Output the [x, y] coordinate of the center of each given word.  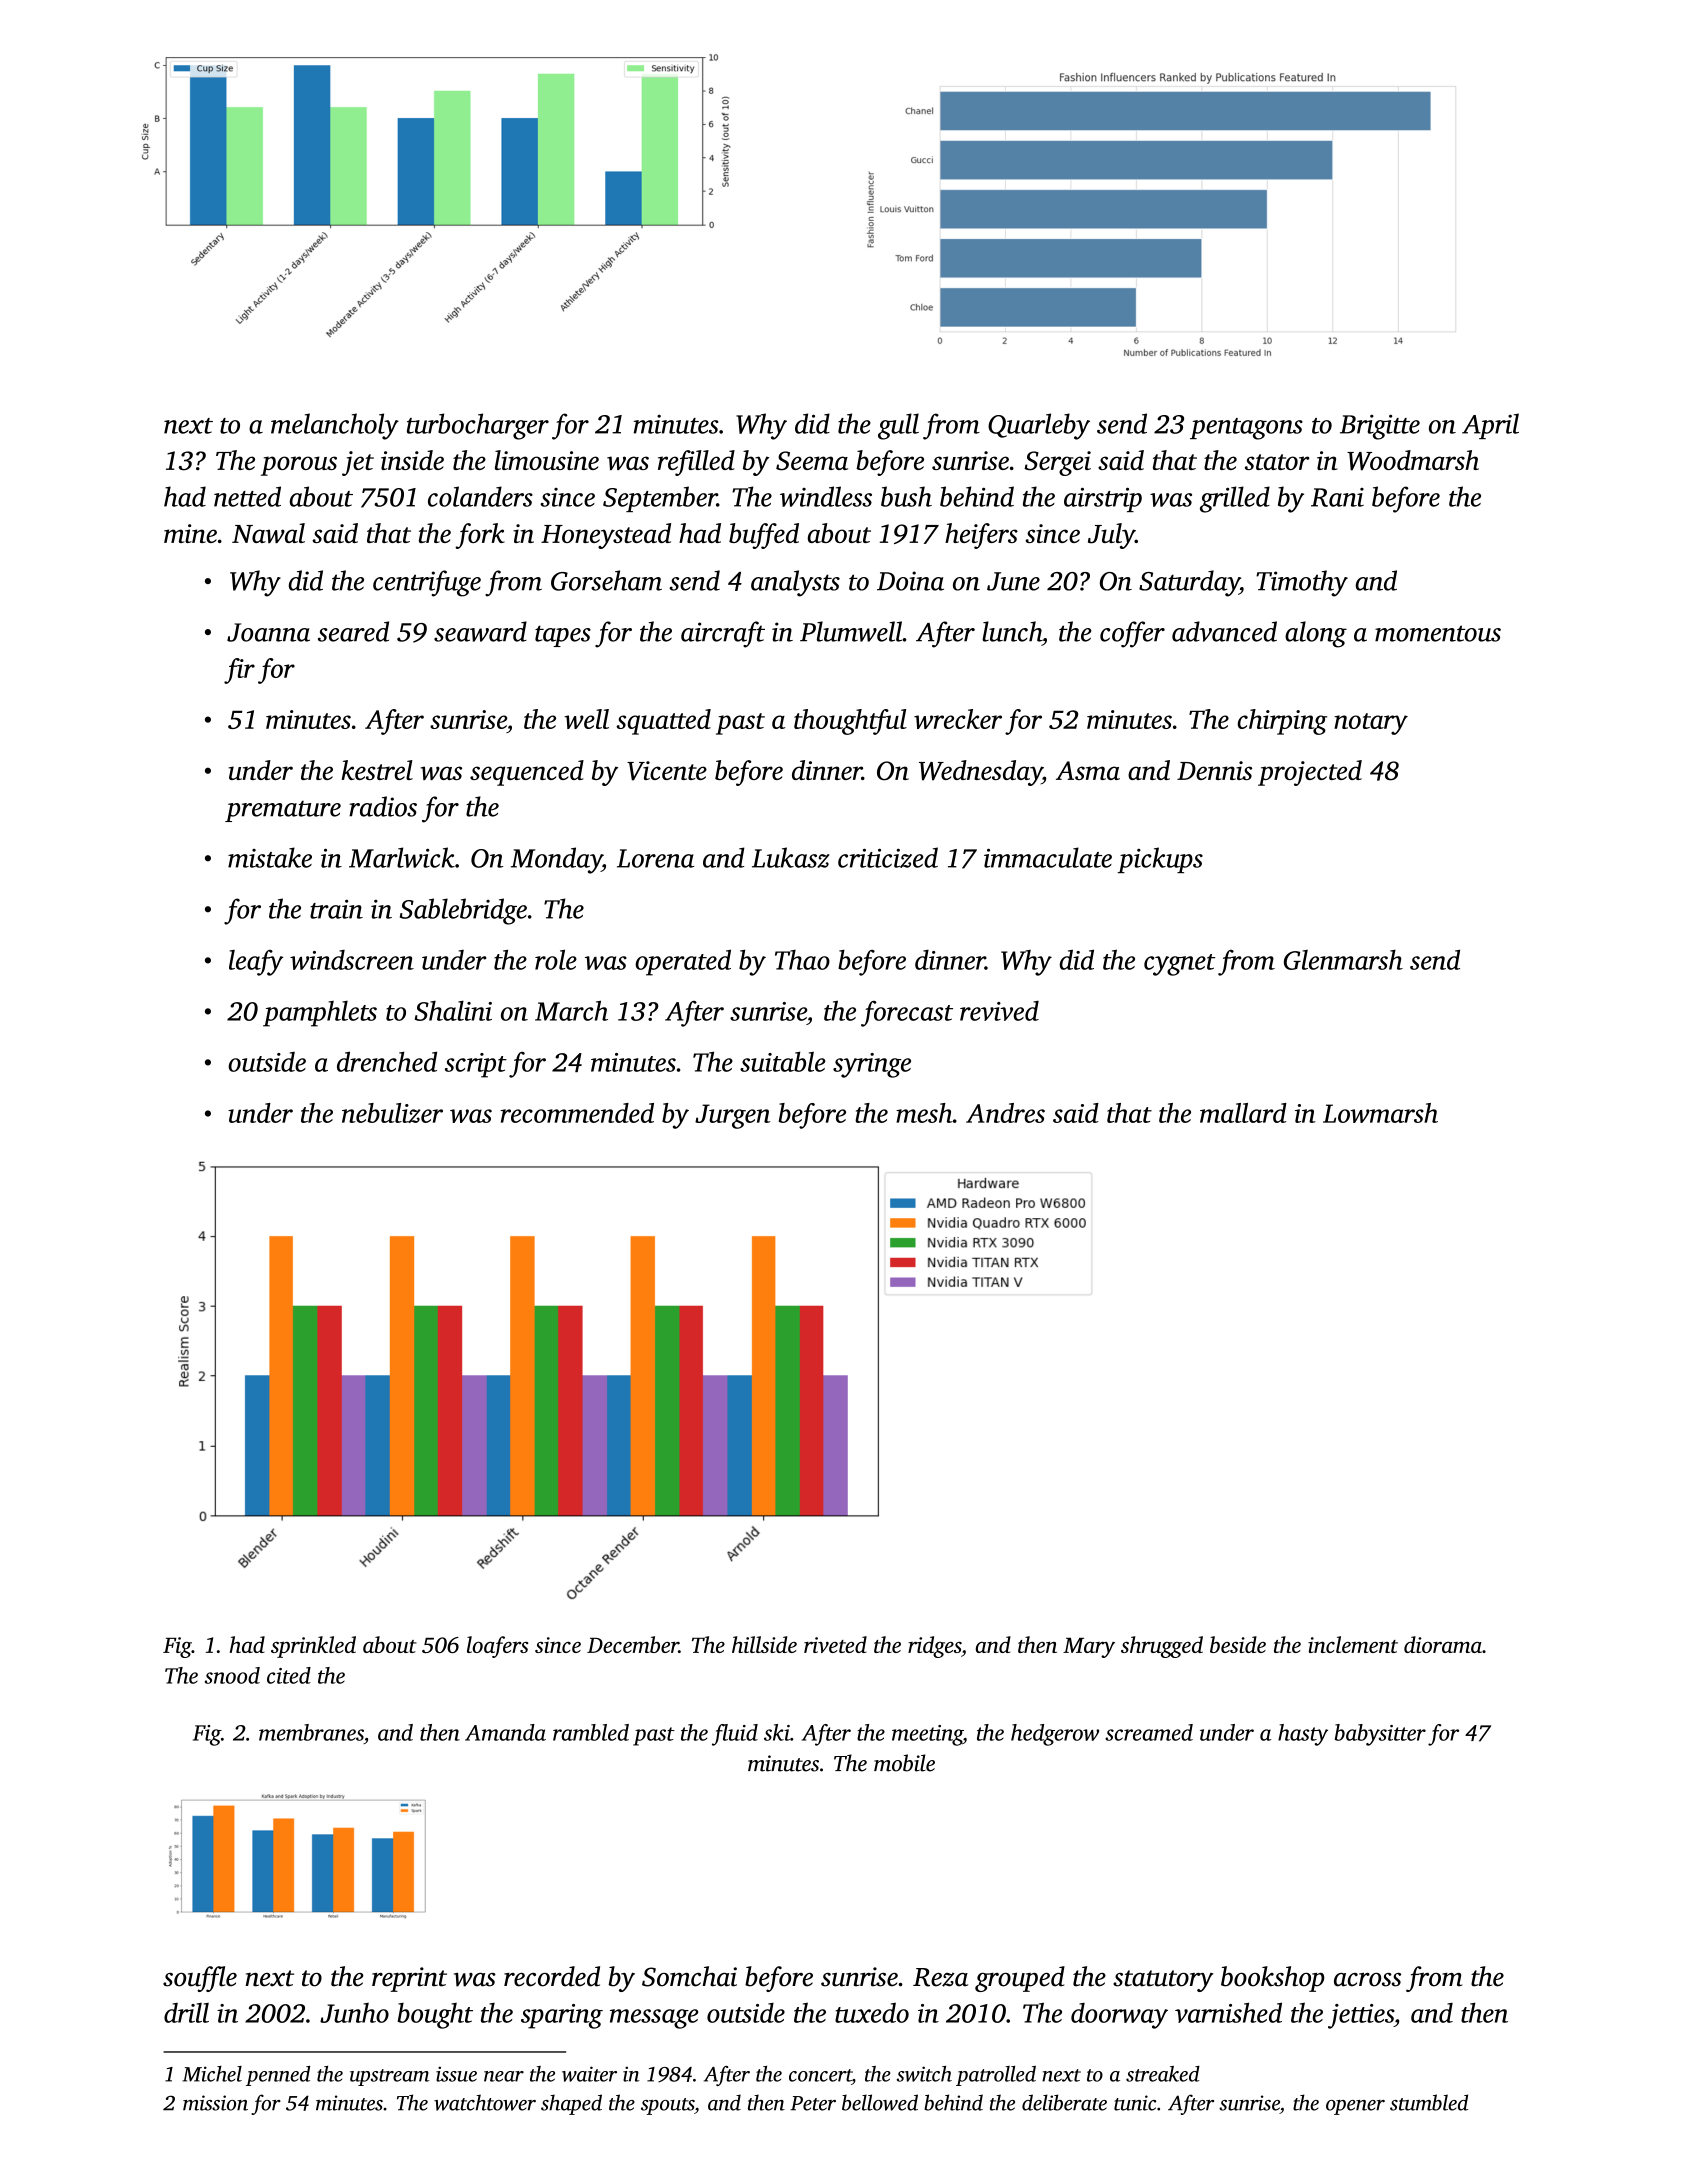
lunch [1012, 631]
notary [1371, 724]
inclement [1353, 1644]
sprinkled [313, 1647]
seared [353, 631]
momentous [1438, 633]
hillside [764, 1644]
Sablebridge [463, 911]
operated [683, 962]
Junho [354, 2013]
